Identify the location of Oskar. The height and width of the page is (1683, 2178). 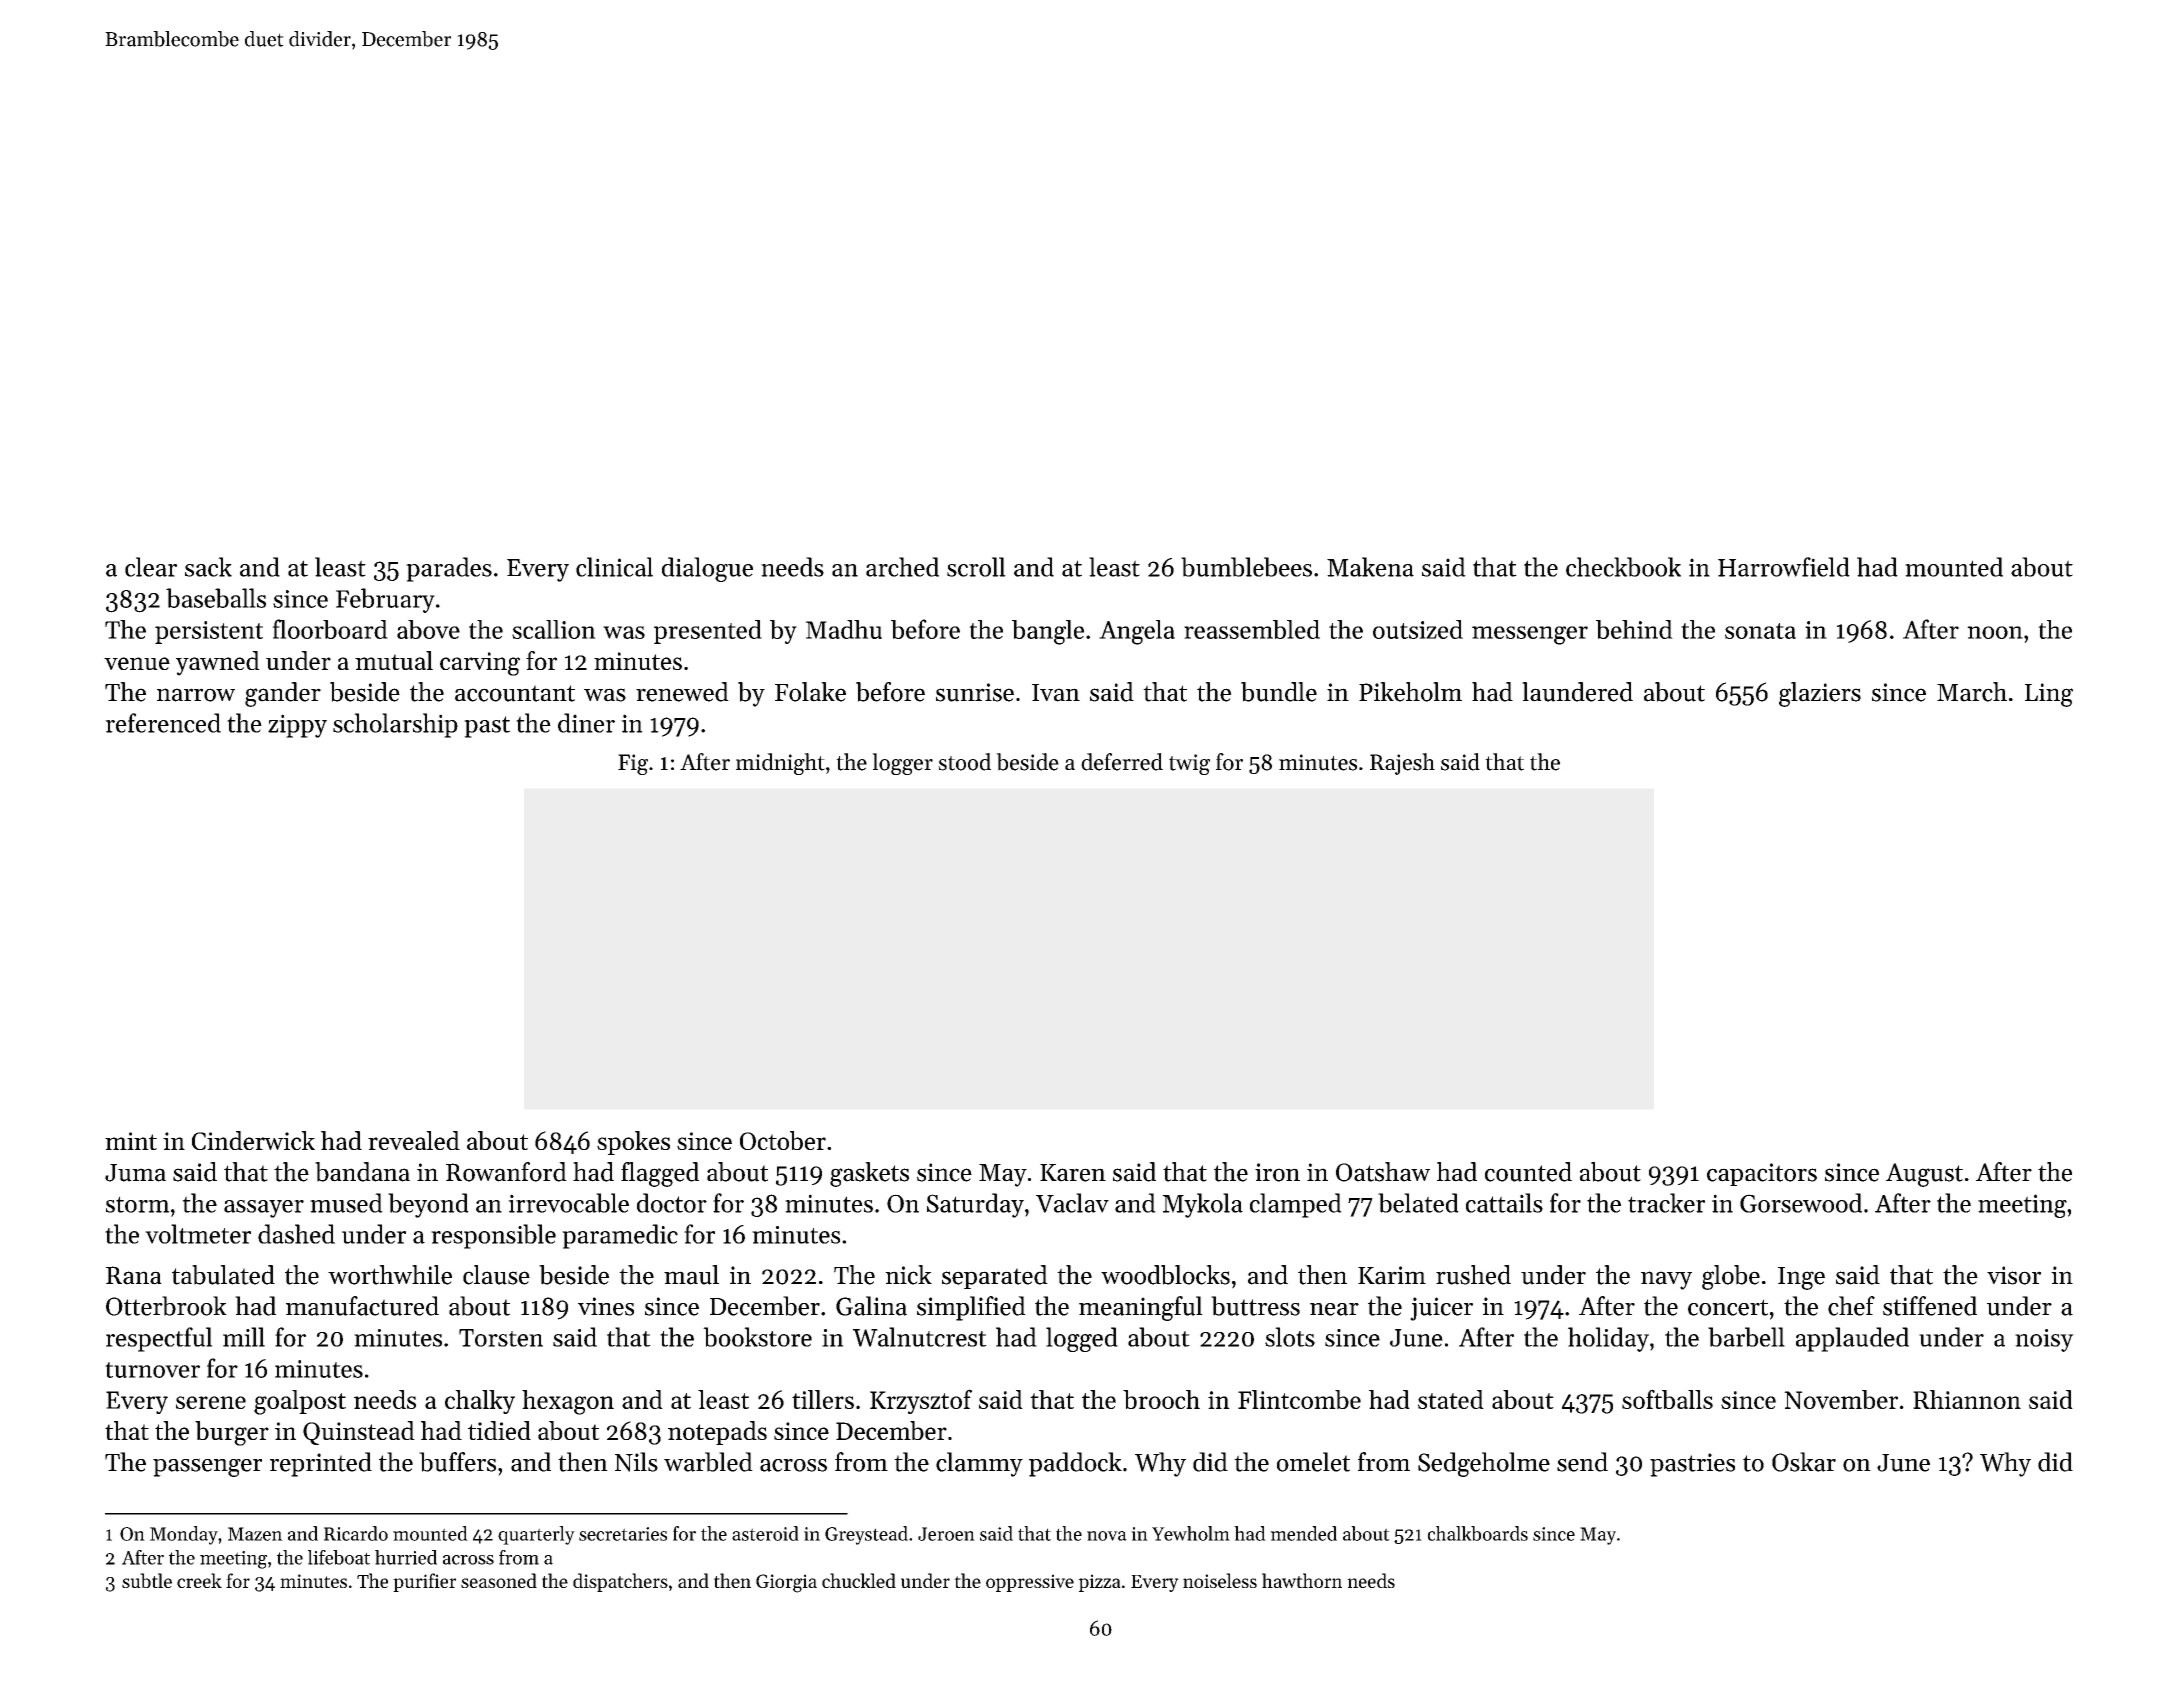
(1804, 1462).
